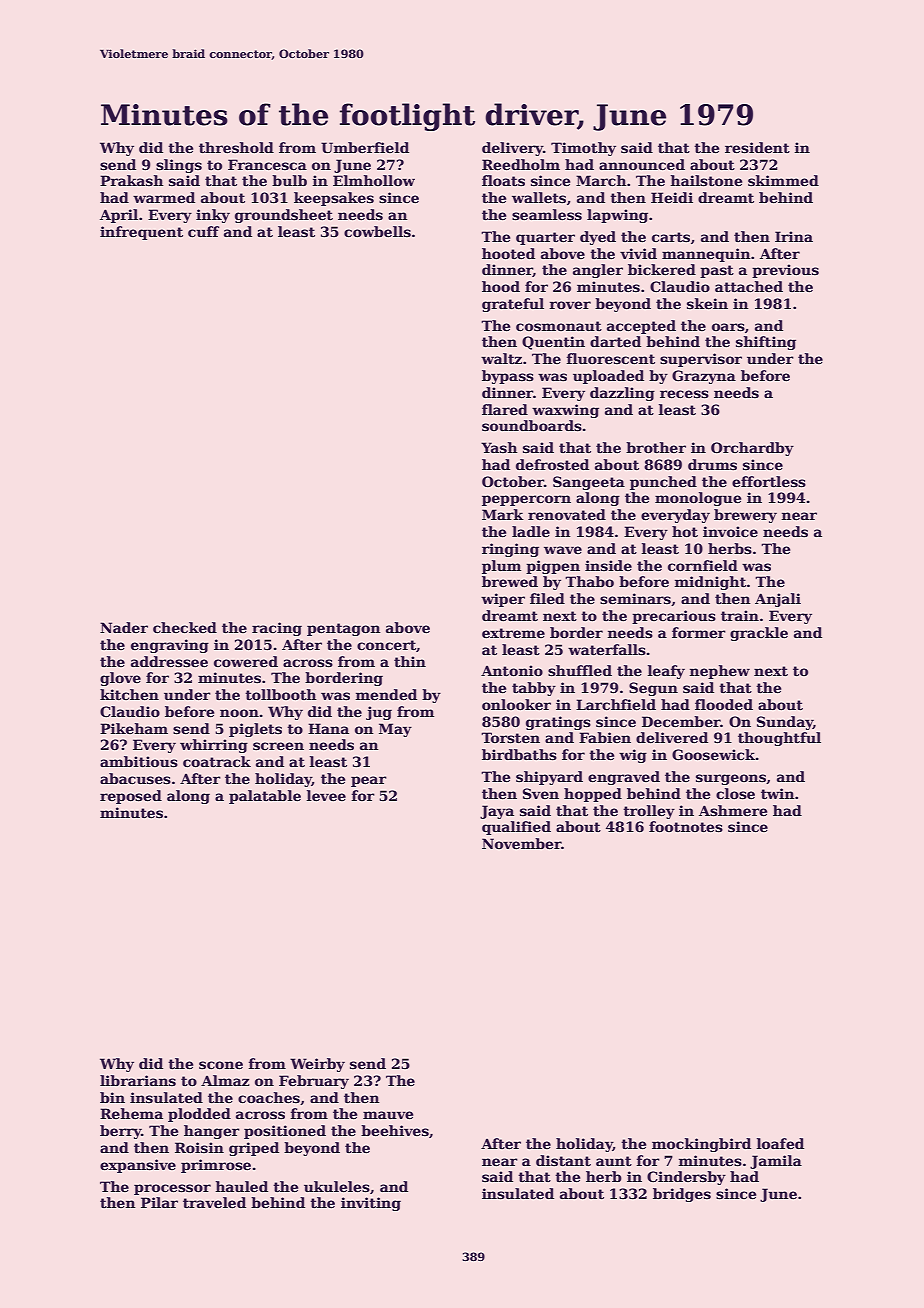 Image resolution: width=924 pixels, height=1308 pixels. I want to click on hauled, so click(242, 1186).
